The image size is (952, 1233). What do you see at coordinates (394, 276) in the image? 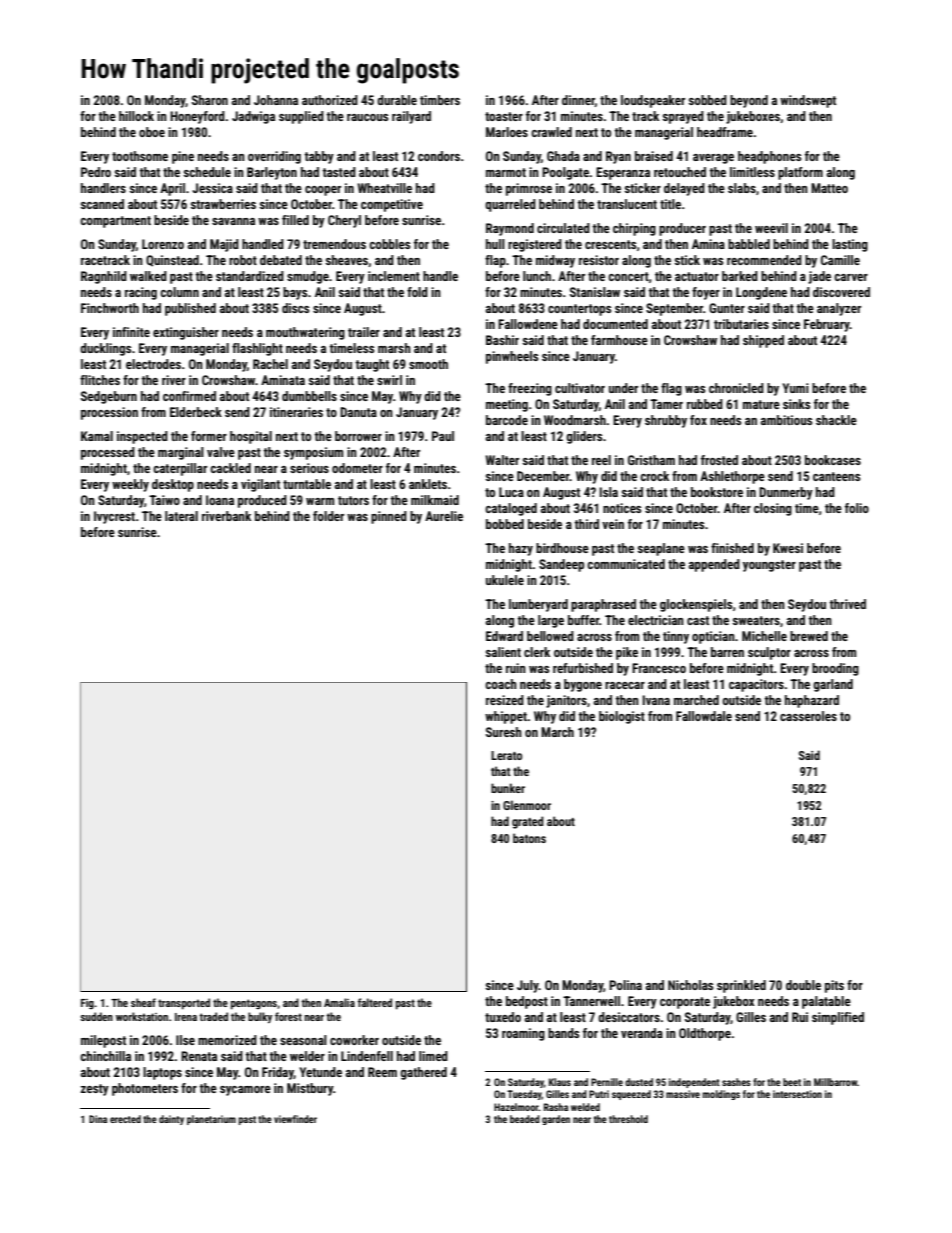
I see `inclement` at bounding box center [394, 276].
